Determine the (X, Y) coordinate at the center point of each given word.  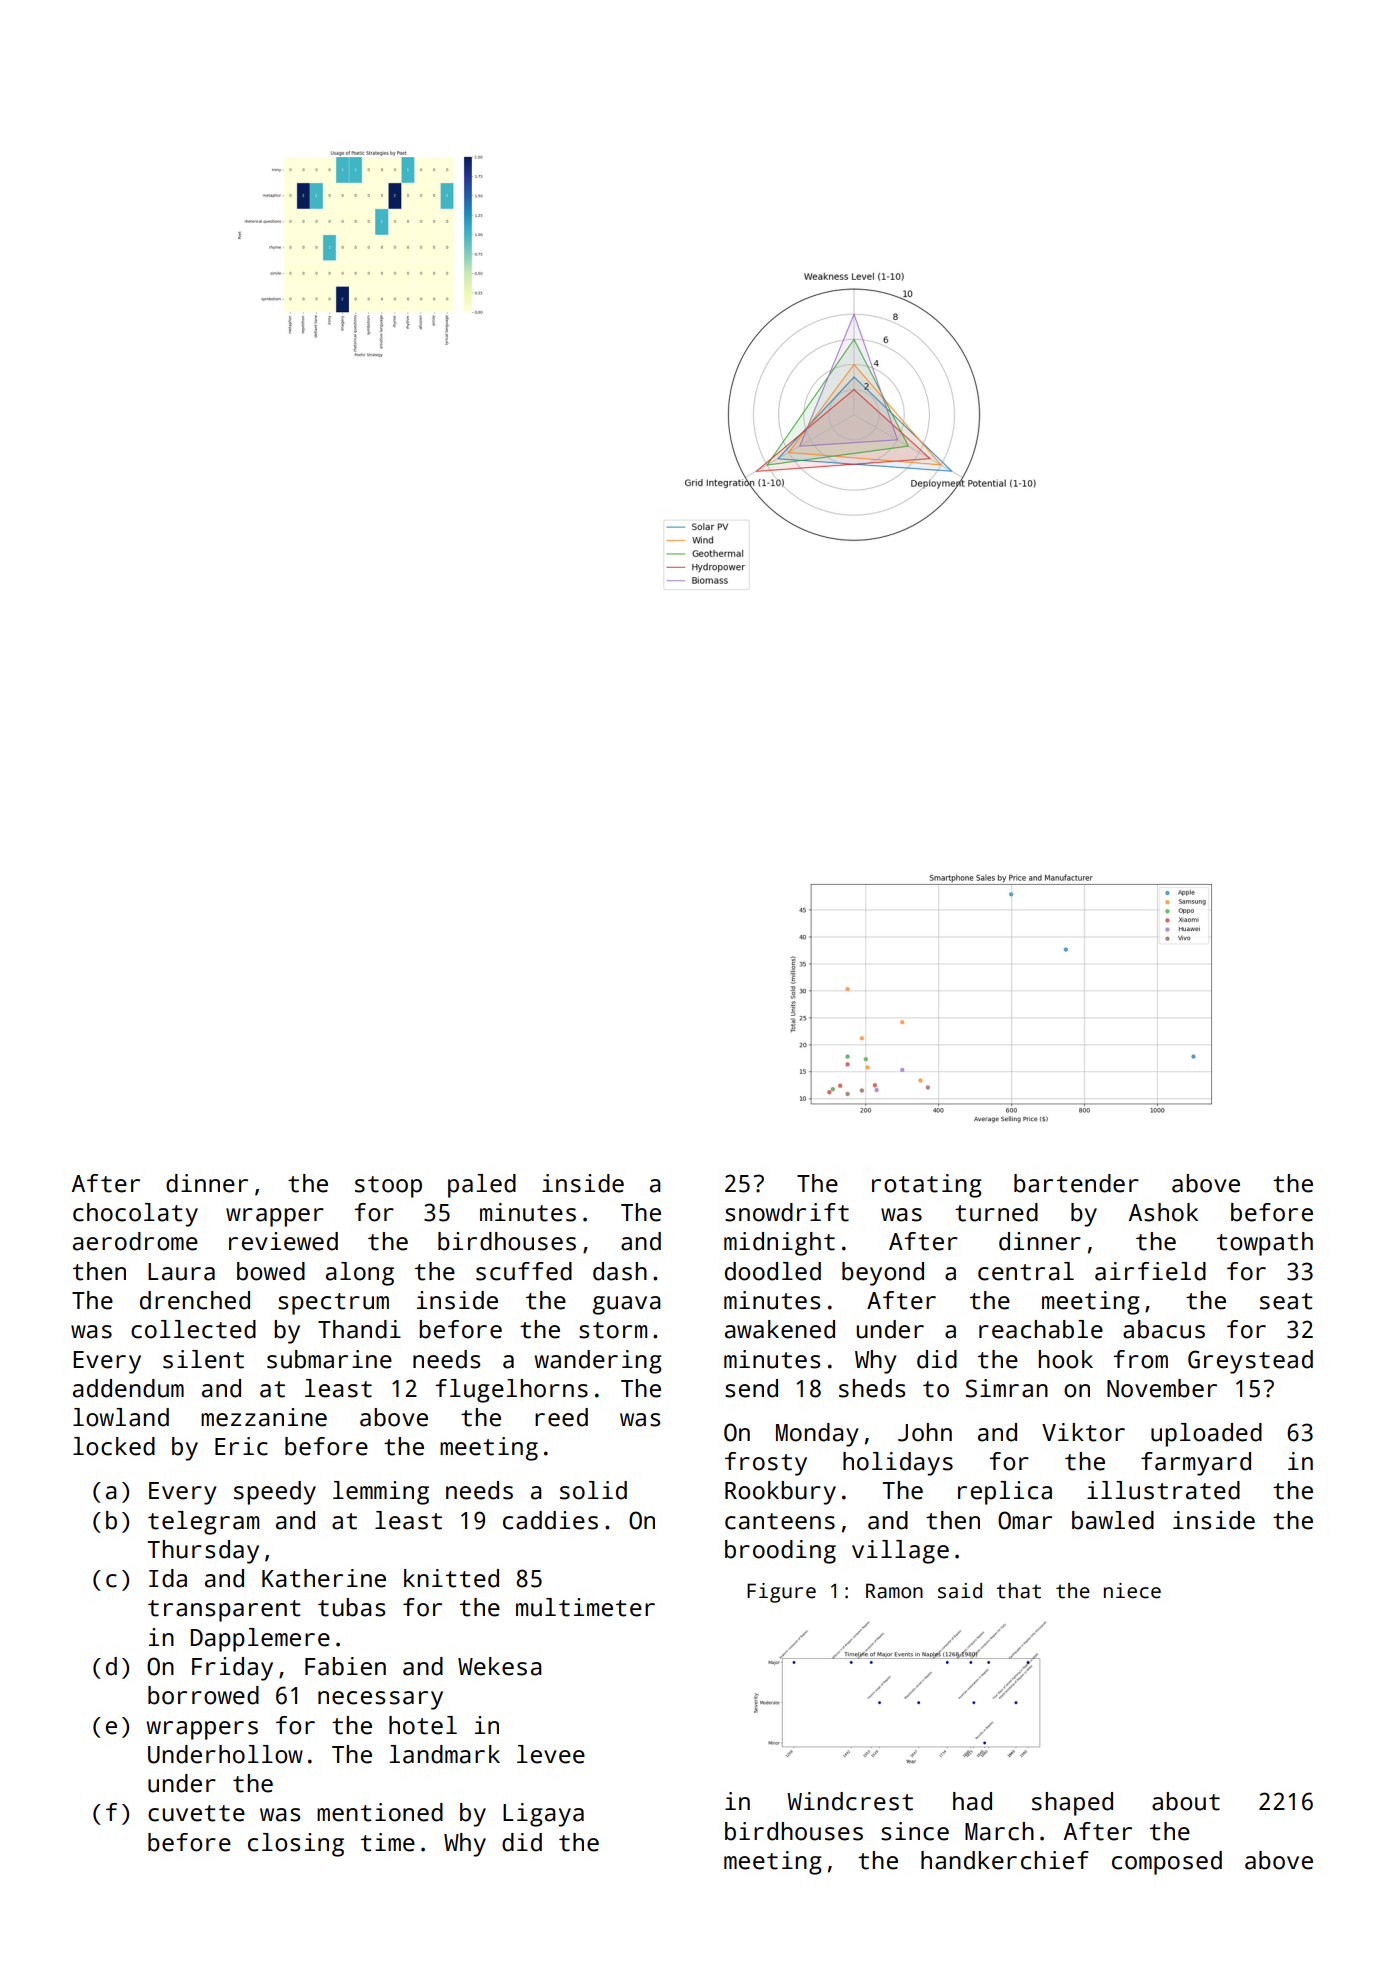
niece (1132, 1591)
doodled (773, 1271)
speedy (275, 1493)
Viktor (1083, 1432)
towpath (1265, 1244)
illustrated (1163, 1490)
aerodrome (135, 1241)
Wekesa (500, 1666)
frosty (766, 1464)
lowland (121, 1417)
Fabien (345, 1666)
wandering (598, 1362)
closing (296, 1845)
